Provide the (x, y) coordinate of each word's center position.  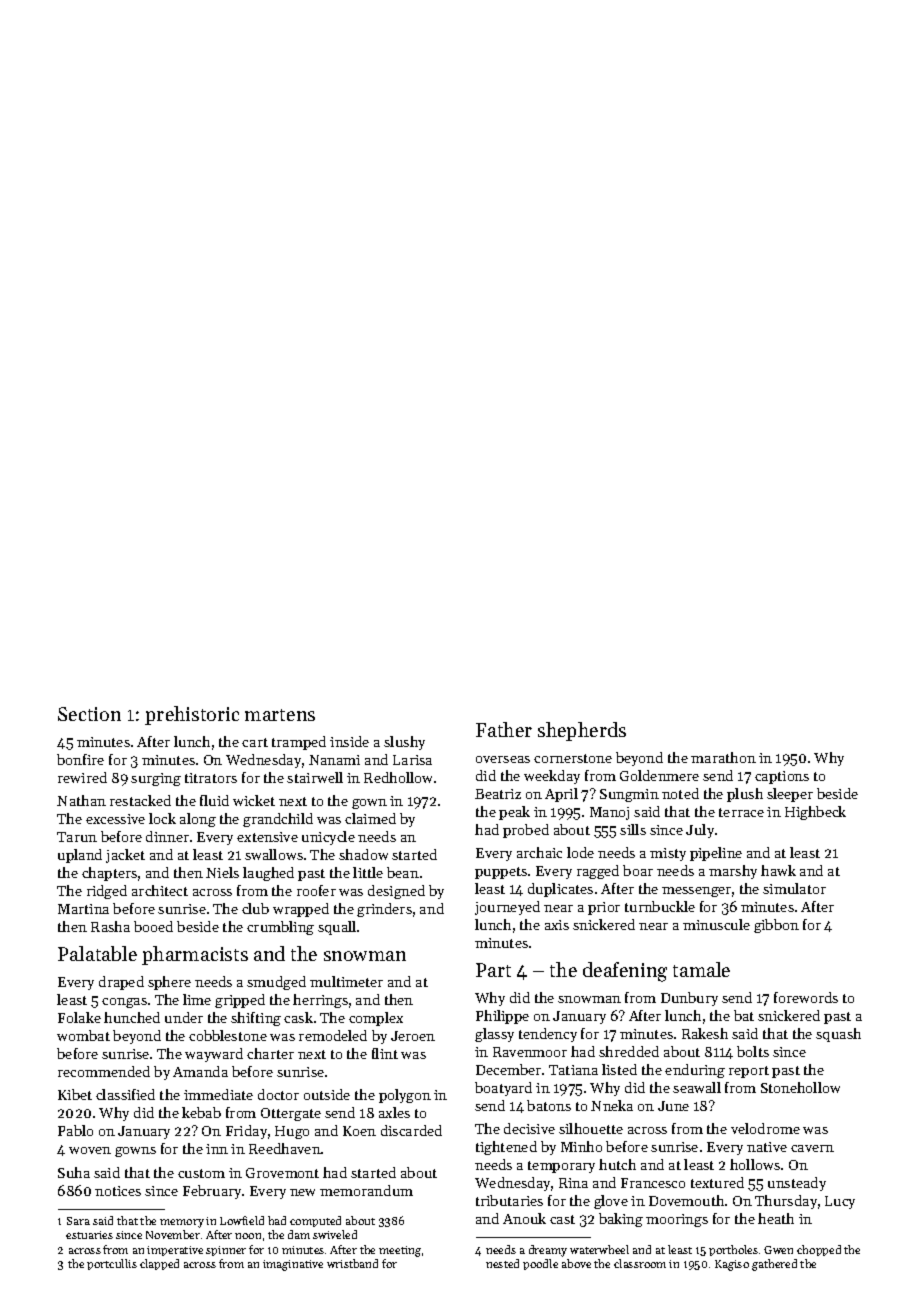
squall (337, 928)
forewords (806, 997)
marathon (723, 757)
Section (89, 714)
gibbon (776, 926)
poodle (540, 1264)
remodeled (333, 1035)
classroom (640, 1263)
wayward (214, 1055)
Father (504, 729)
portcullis (112, 1264)
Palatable (97, 953)
